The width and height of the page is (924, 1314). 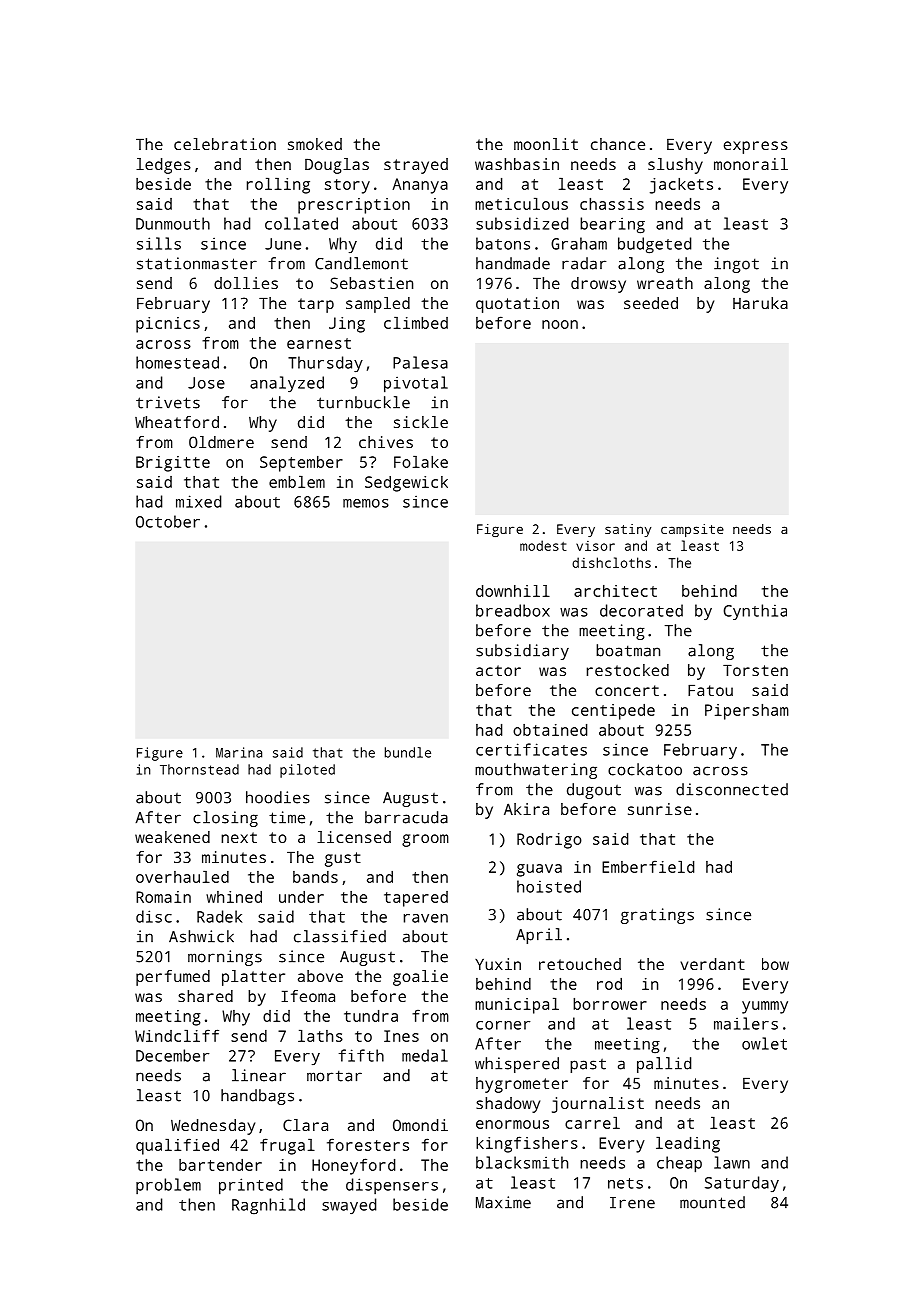 What do you see at coordinates (239, 752) in the page?
I see `Marina` at bounding box center [239, 752].
